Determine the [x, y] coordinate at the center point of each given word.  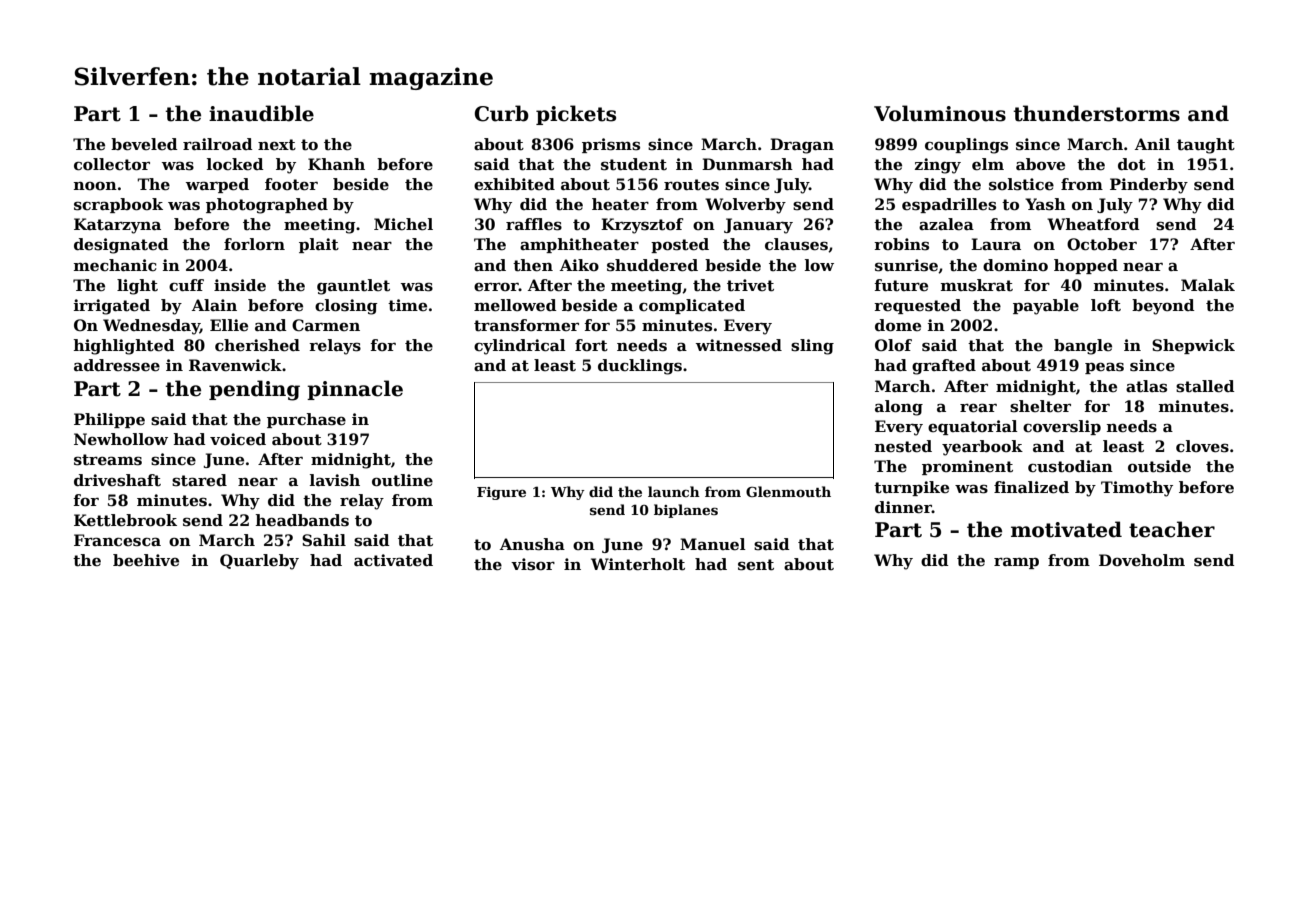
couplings [966, 146]
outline [402, 480]
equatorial [973, 427]
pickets [576, 115]
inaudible [261, 113]
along [899, 408]
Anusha [532, 544]
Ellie [229, 325]
